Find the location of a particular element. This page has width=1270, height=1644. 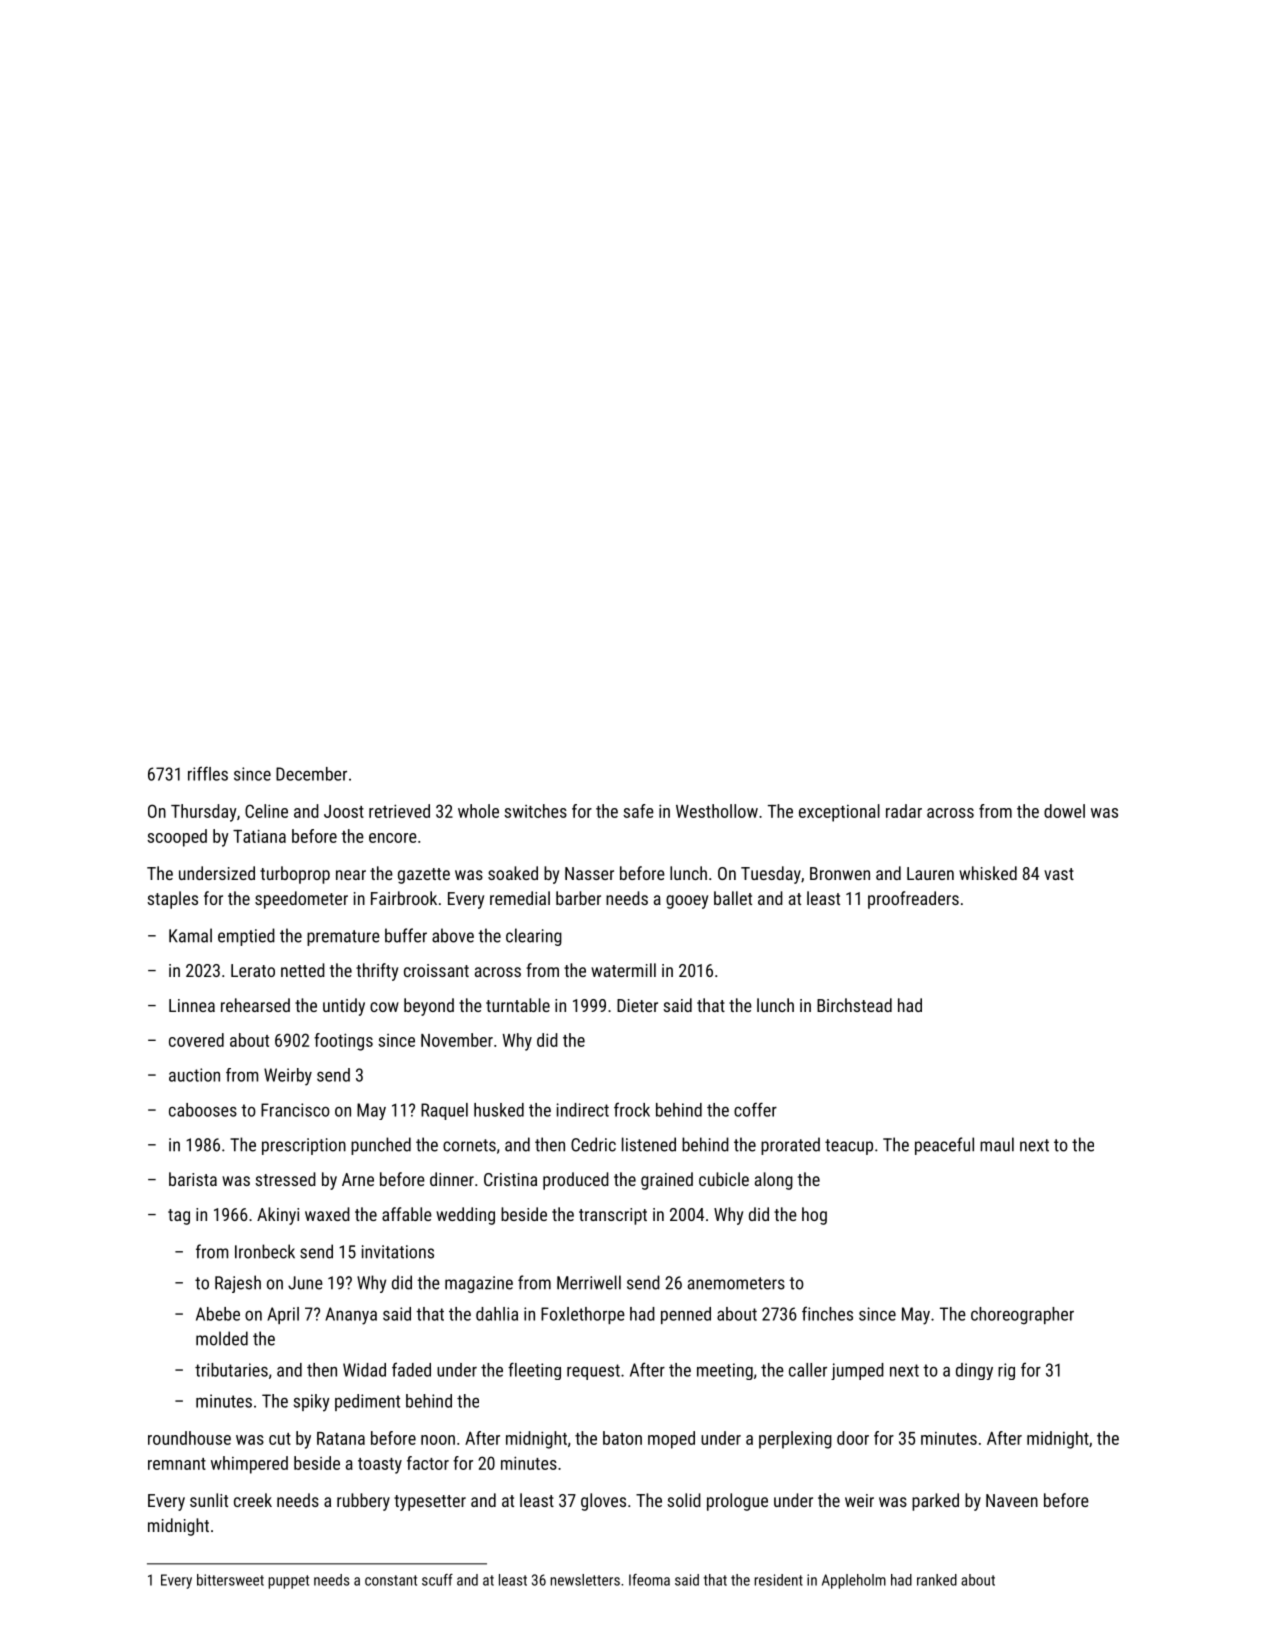

choreographer is located at coordinates (1022, 1315).
